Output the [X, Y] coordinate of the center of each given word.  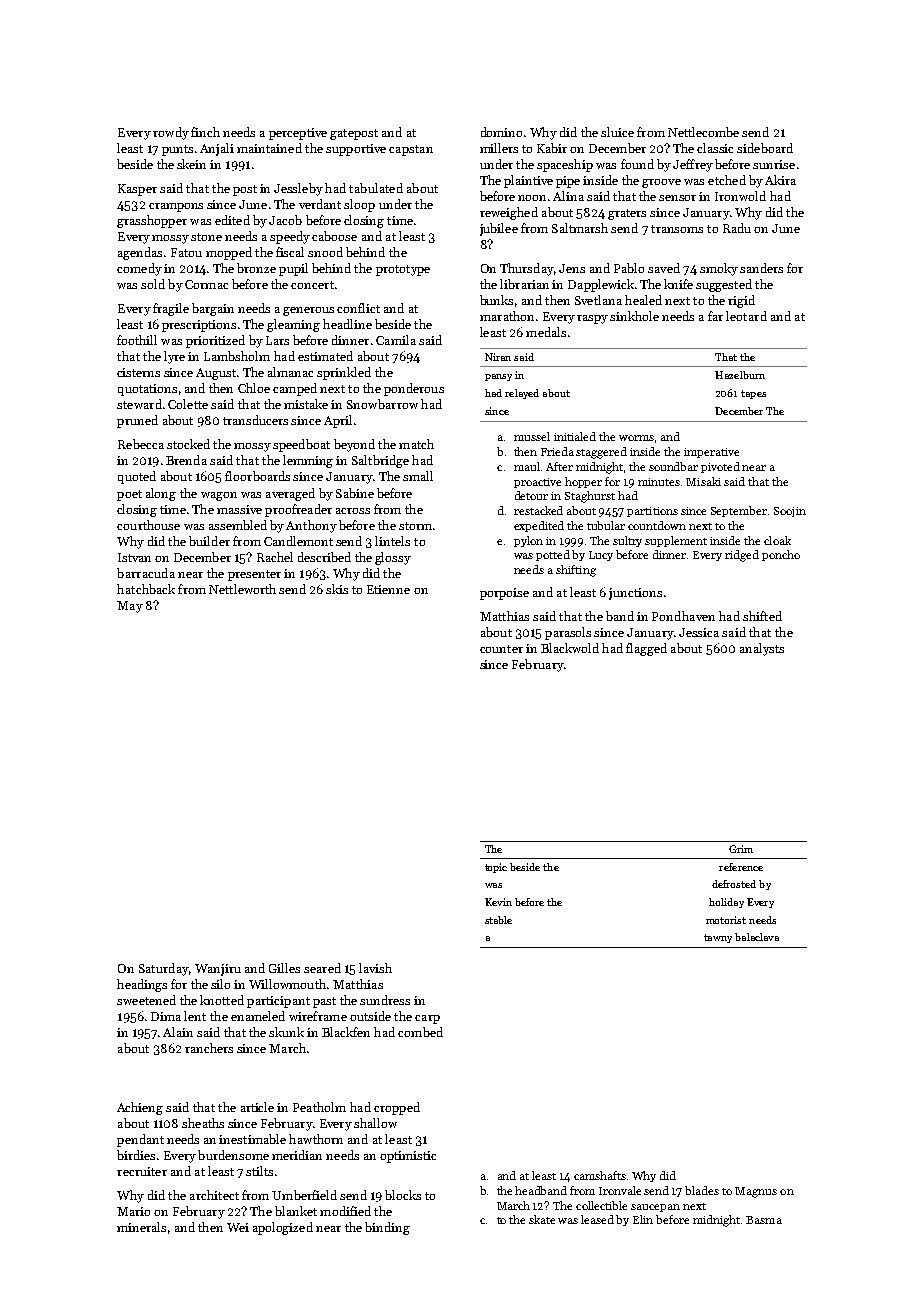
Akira [780, 180]
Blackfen [346, 1032]
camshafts [600, 1175]
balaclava [757, 937]
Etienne [388, 589]
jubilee [499, 229]
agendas [140, 253]
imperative [711, 453]
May [130, 607]
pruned [137, 421]
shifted [762, 616]
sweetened [146, 1000]
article [257, 1107]
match [416, 444]
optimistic [408, 1157]
